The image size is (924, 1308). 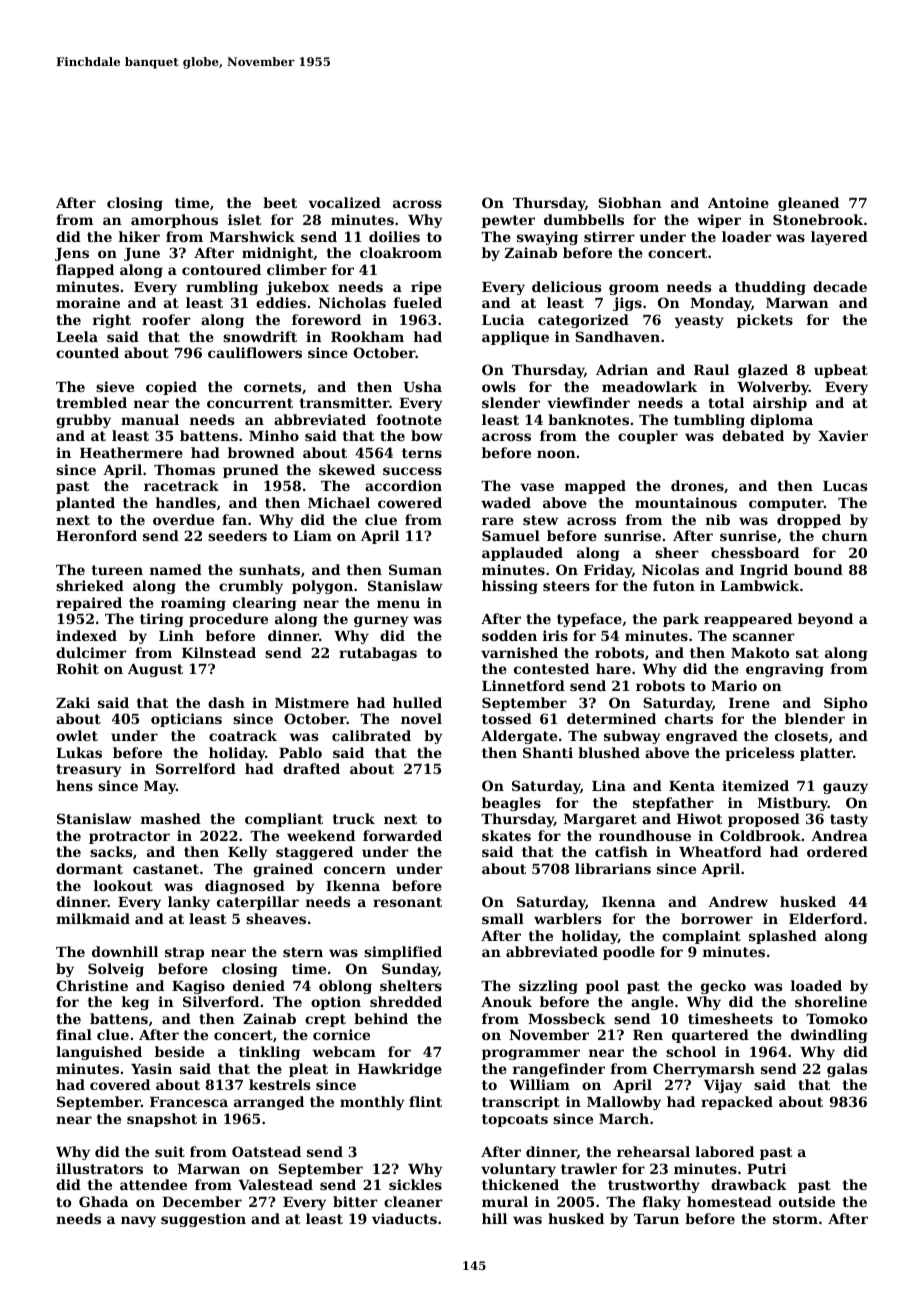 I want to click on Mistbury, so click(x=793, y=804).
